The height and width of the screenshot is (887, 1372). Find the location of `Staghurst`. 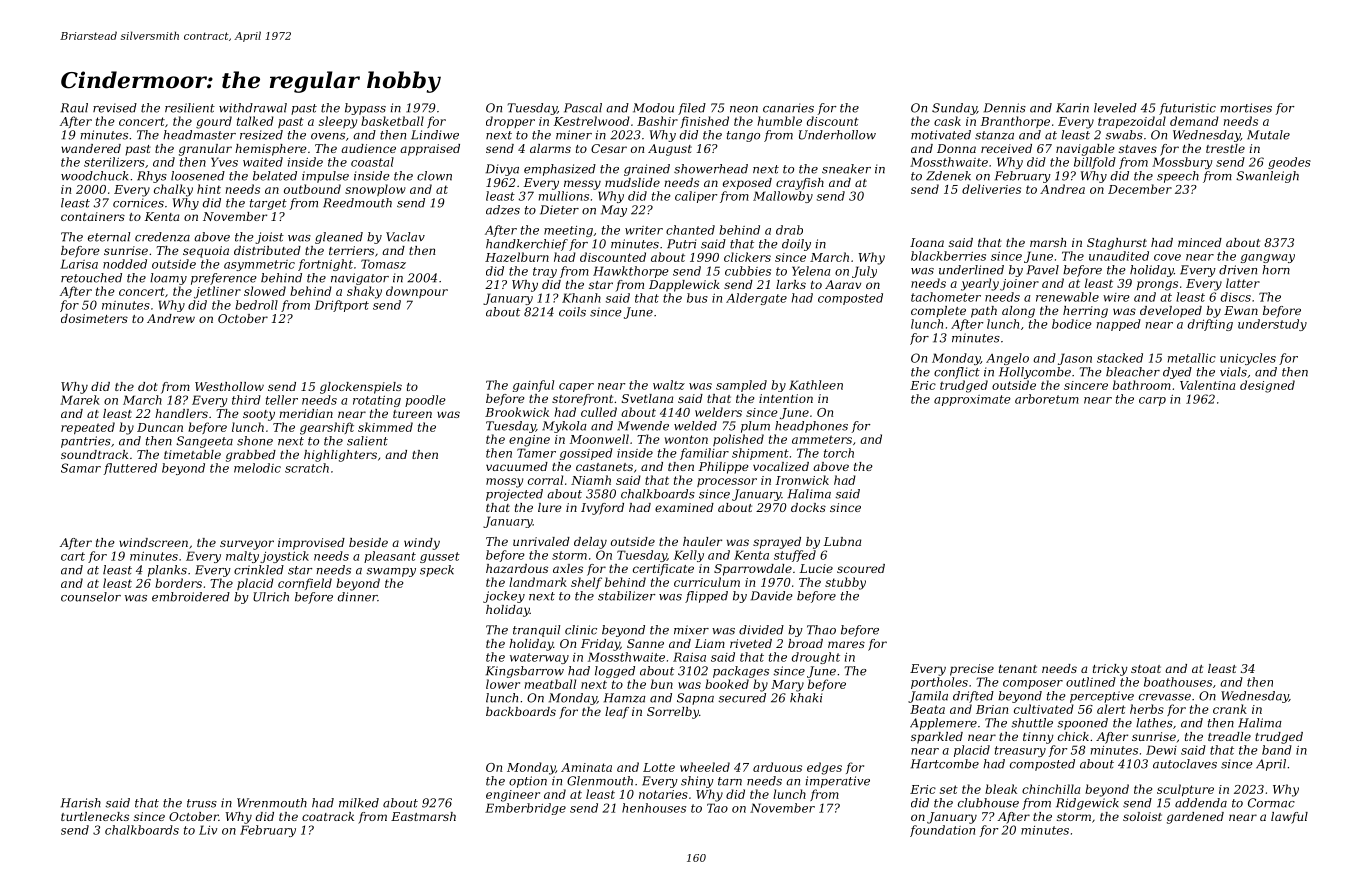

Staghurst is located at coordinates (1117, 244).
